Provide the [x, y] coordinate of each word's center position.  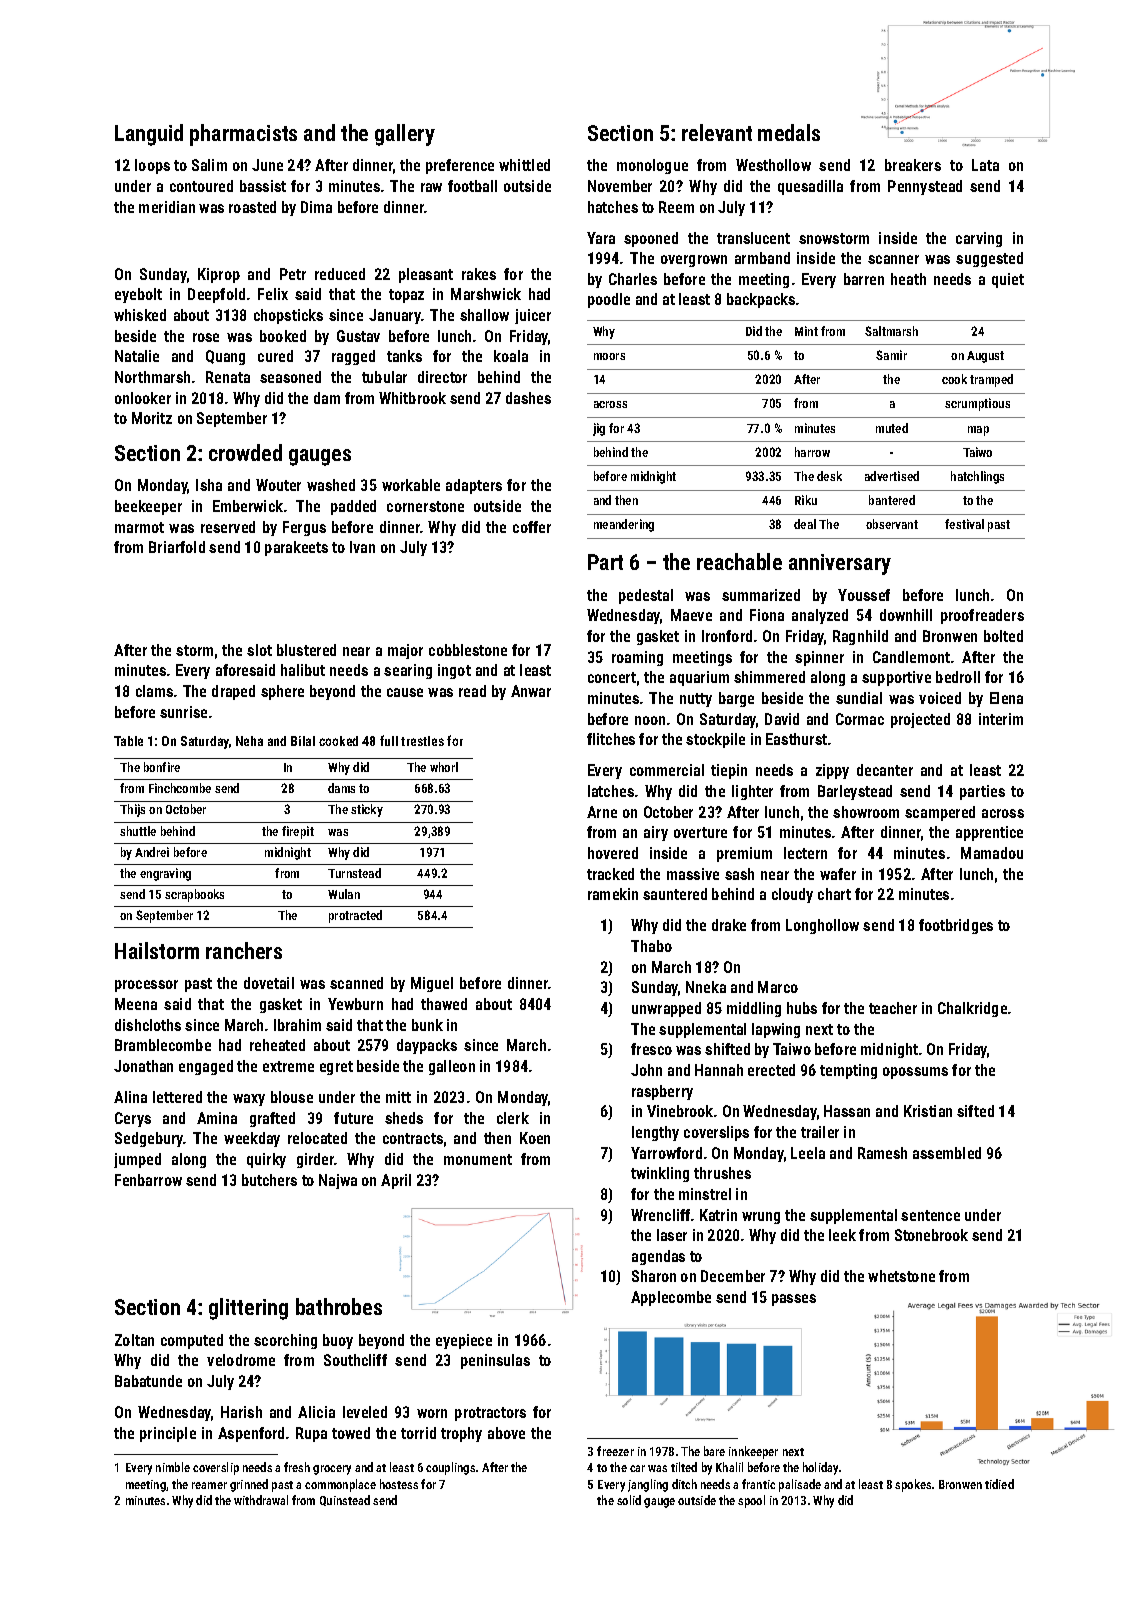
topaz [406, 296]
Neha [249, 741]
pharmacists [243, 135]
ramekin [613, 894]
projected [920, 720]
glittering [248, 1309]
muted [892, 428]
